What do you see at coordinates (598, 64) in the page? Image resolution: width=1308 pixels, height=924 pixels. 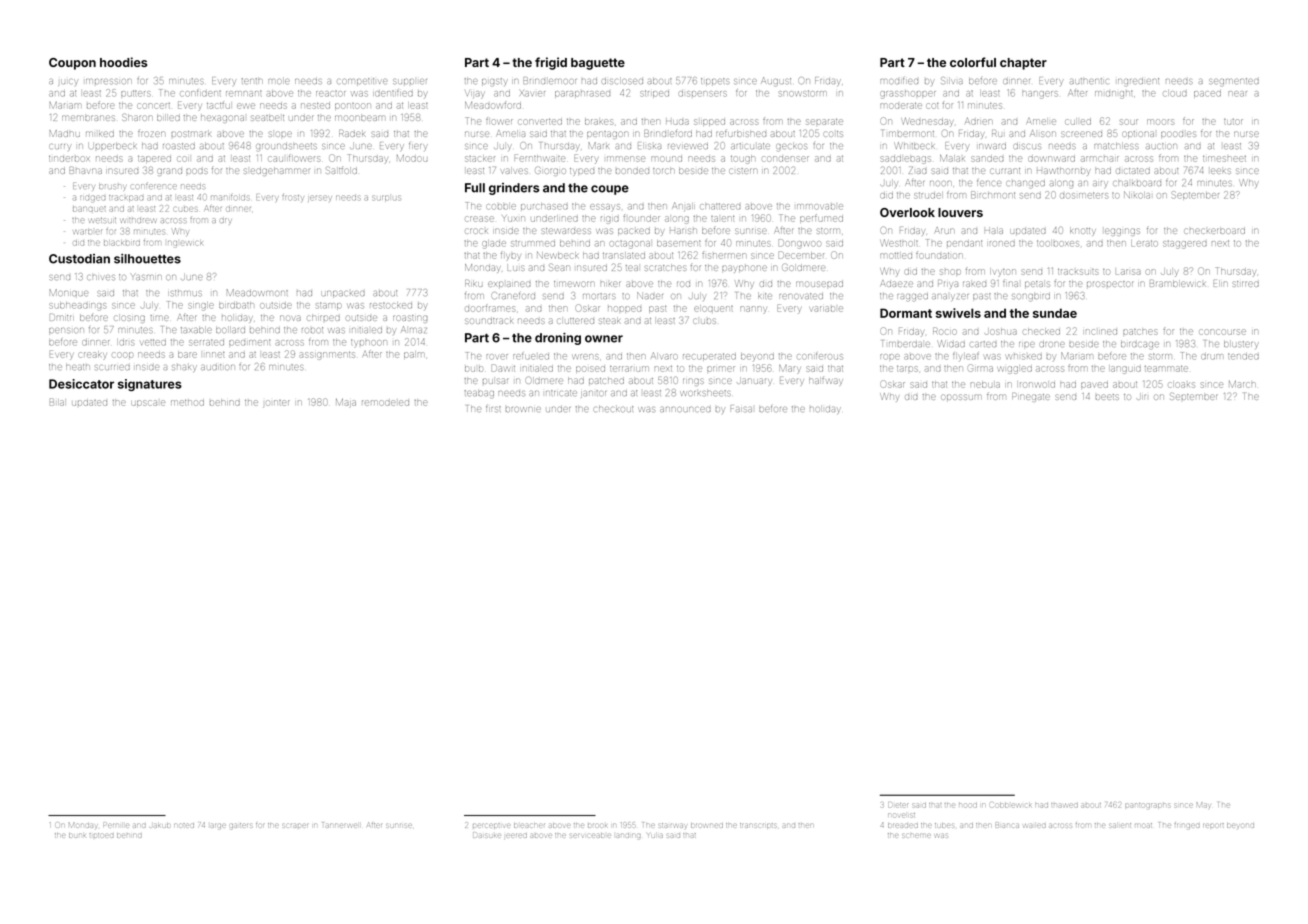 I see `baguette` at bounding box center [598, 64].
